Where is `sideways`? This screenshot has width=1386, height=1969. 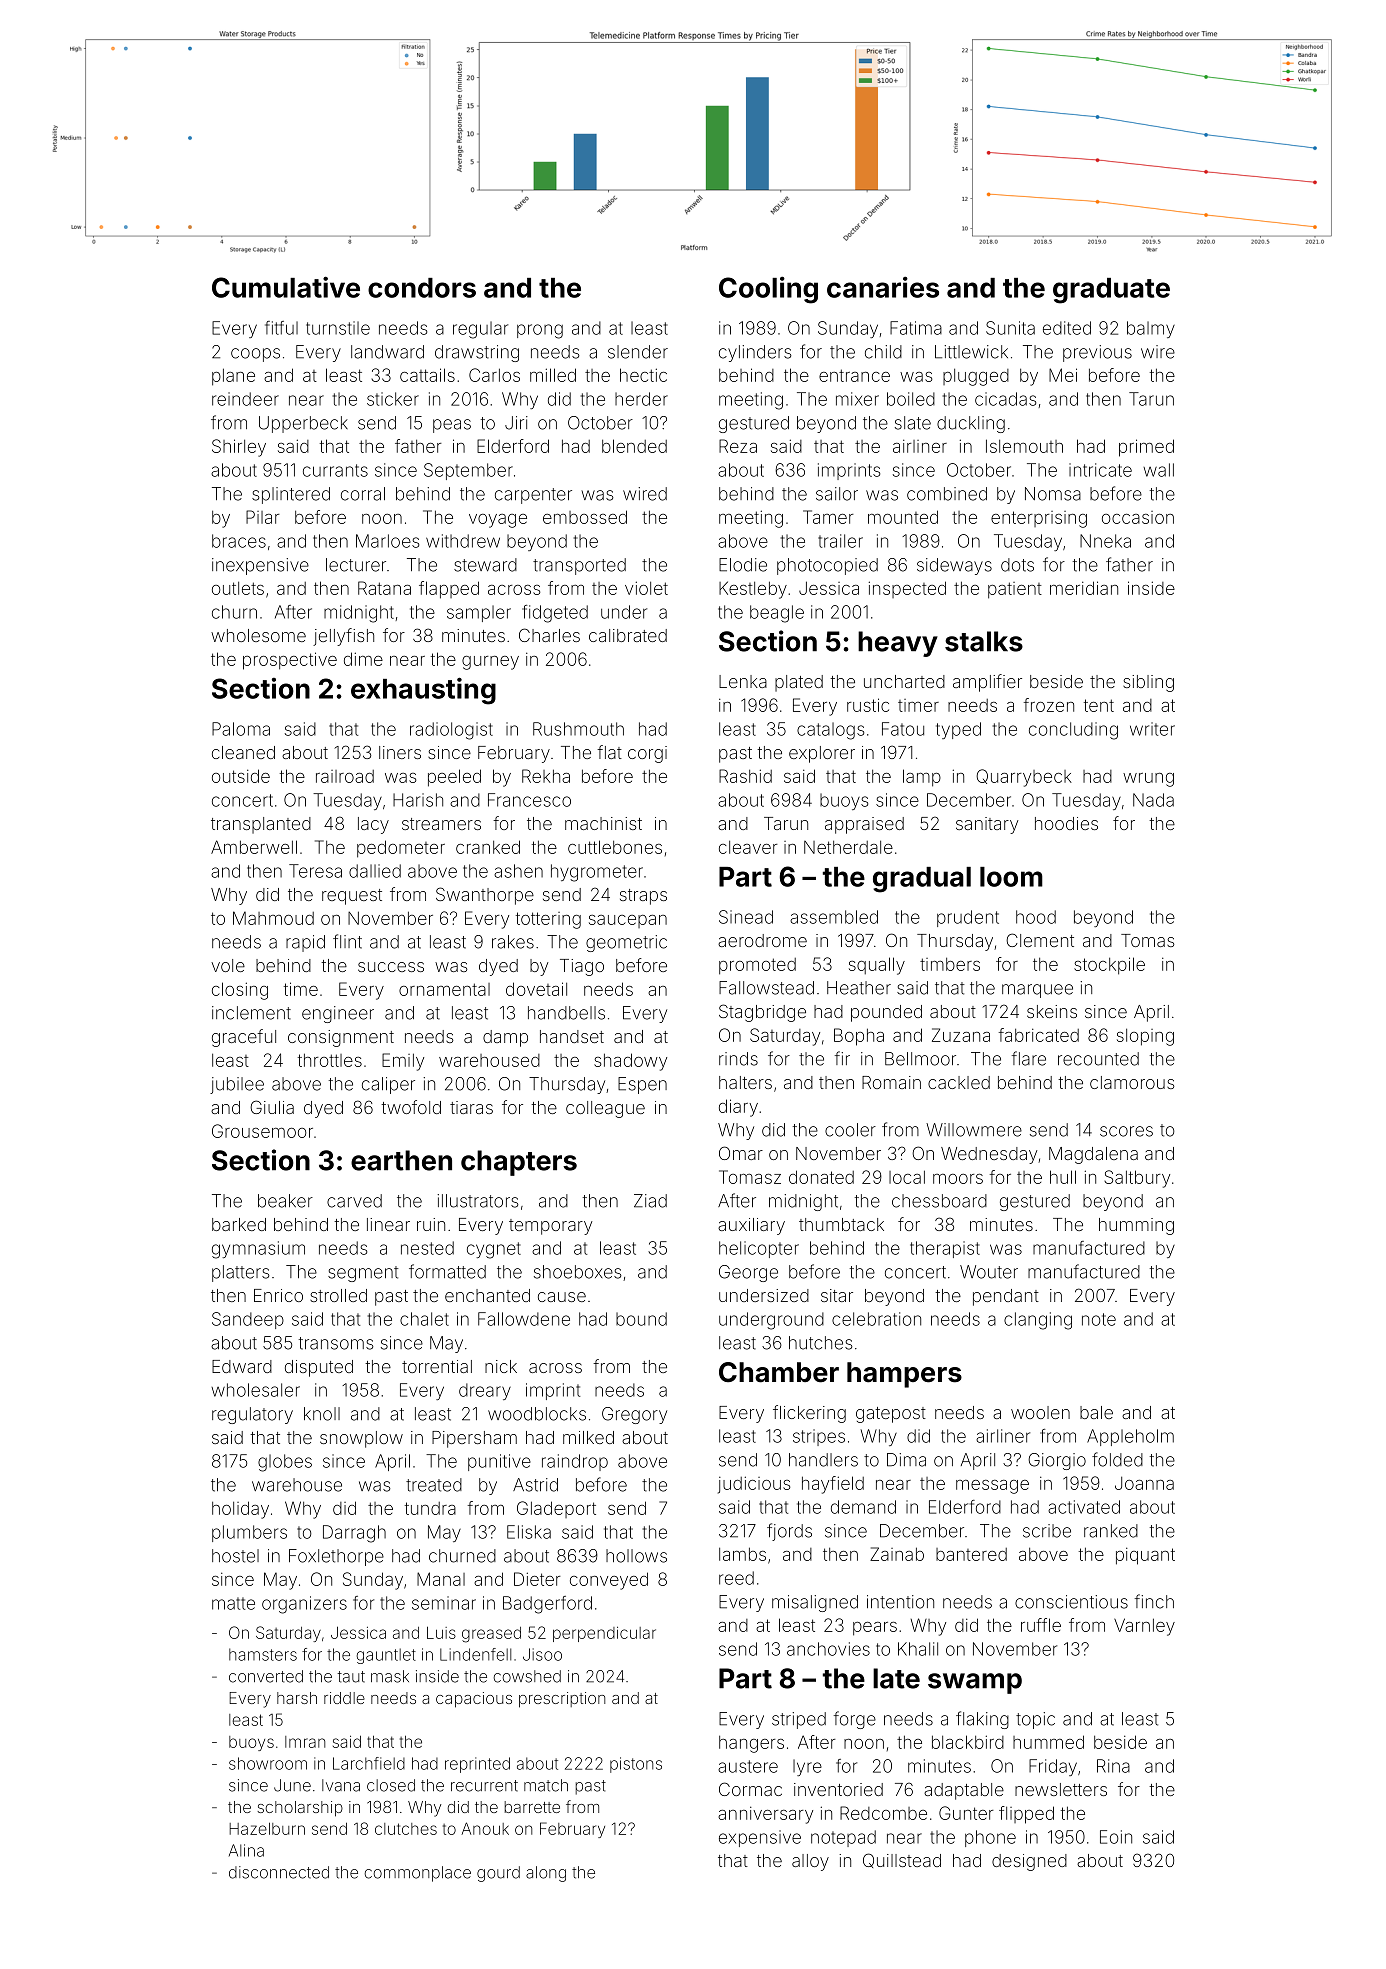 sideways is located at coordinates (954, 566).
